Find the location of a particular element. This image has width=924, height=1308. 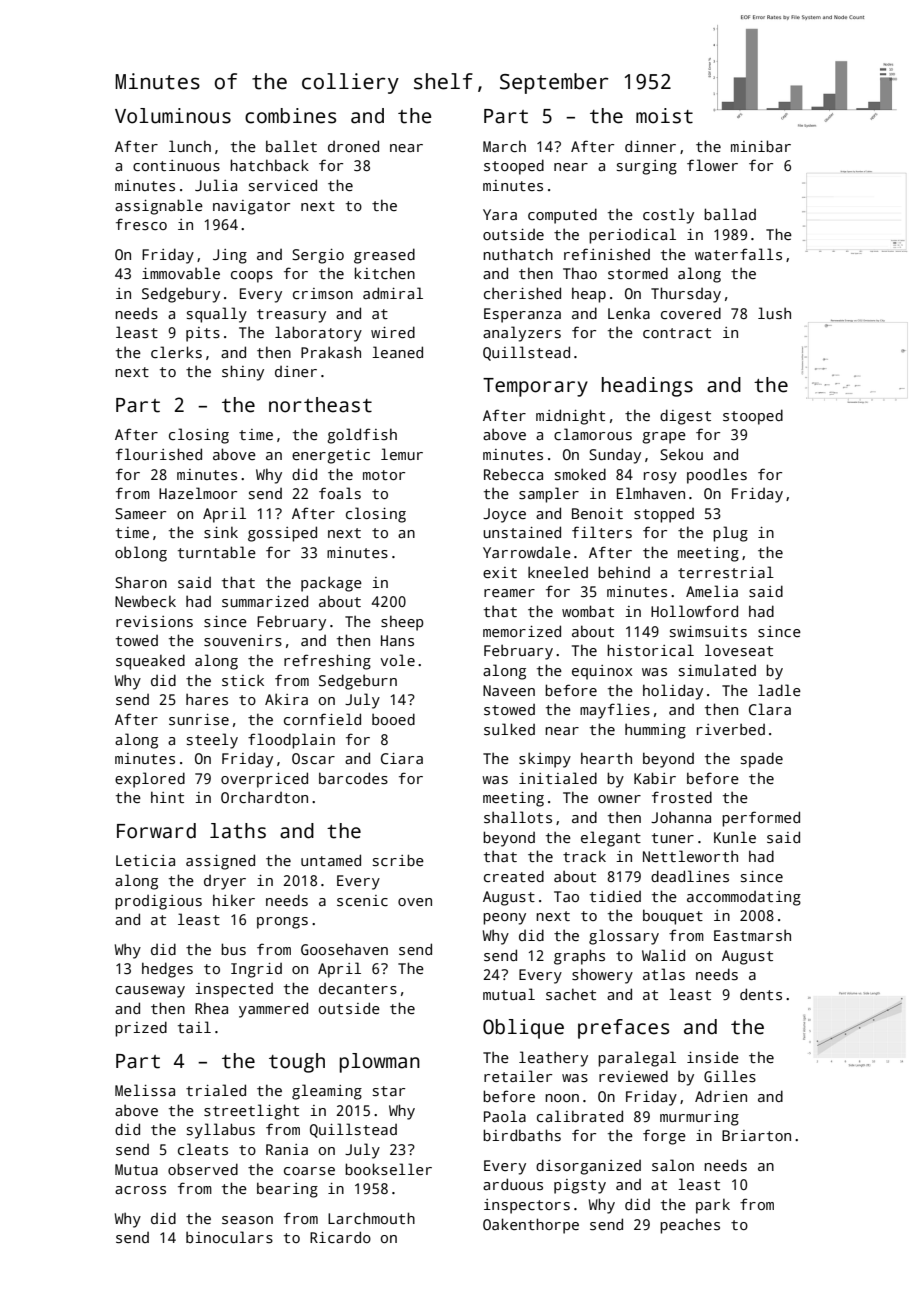

plowman is located at coordinates (380, 1063).
